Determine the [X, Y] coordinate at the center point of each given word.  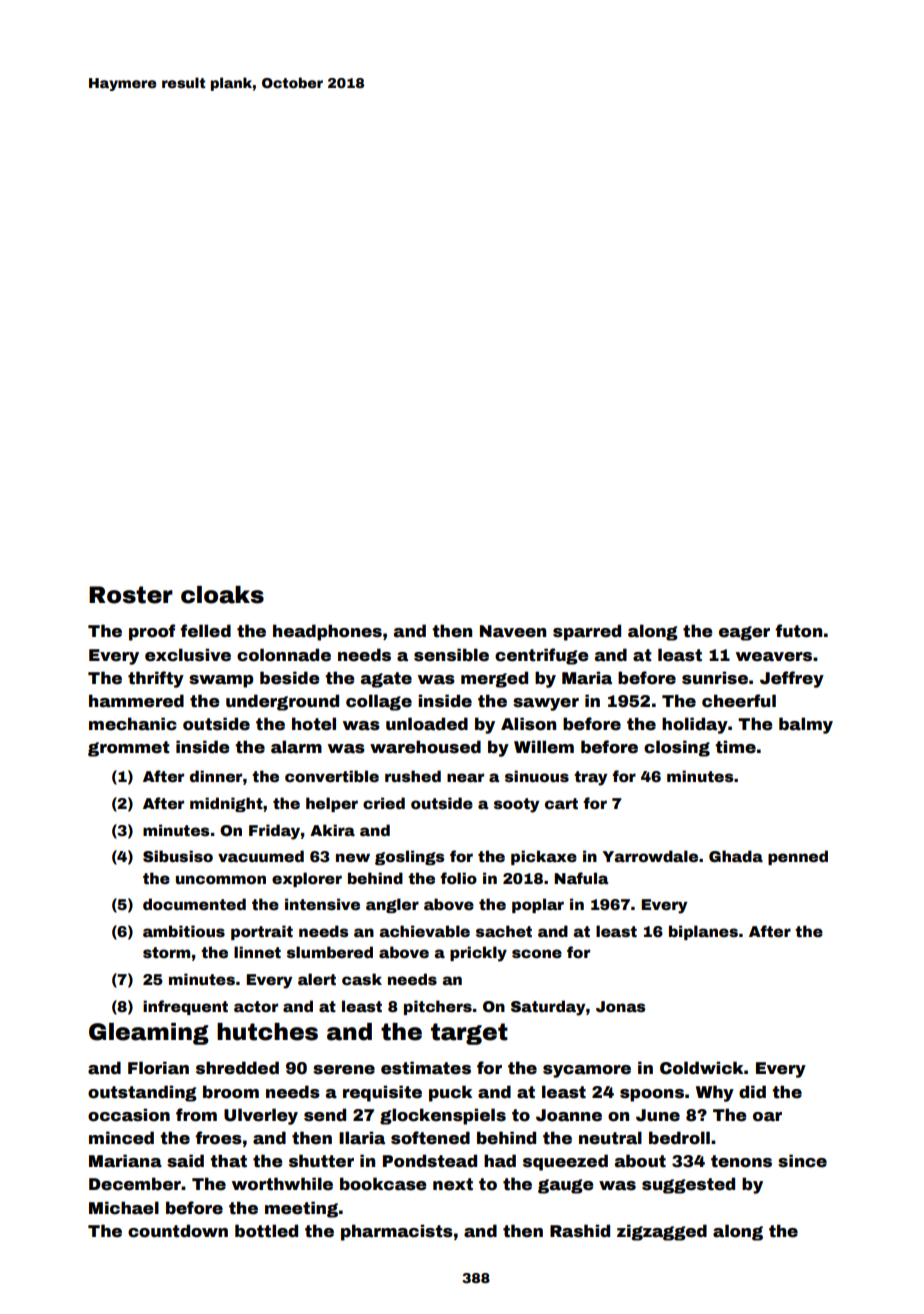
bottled [266, 1231]
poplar [538, 905]
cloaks [222, 595]
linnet [257, 952]
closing [677, 748]
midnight [226, 804]
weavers [774, 657]
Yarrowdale [650, 856]
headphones [327, 632]
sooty [516, 805]
